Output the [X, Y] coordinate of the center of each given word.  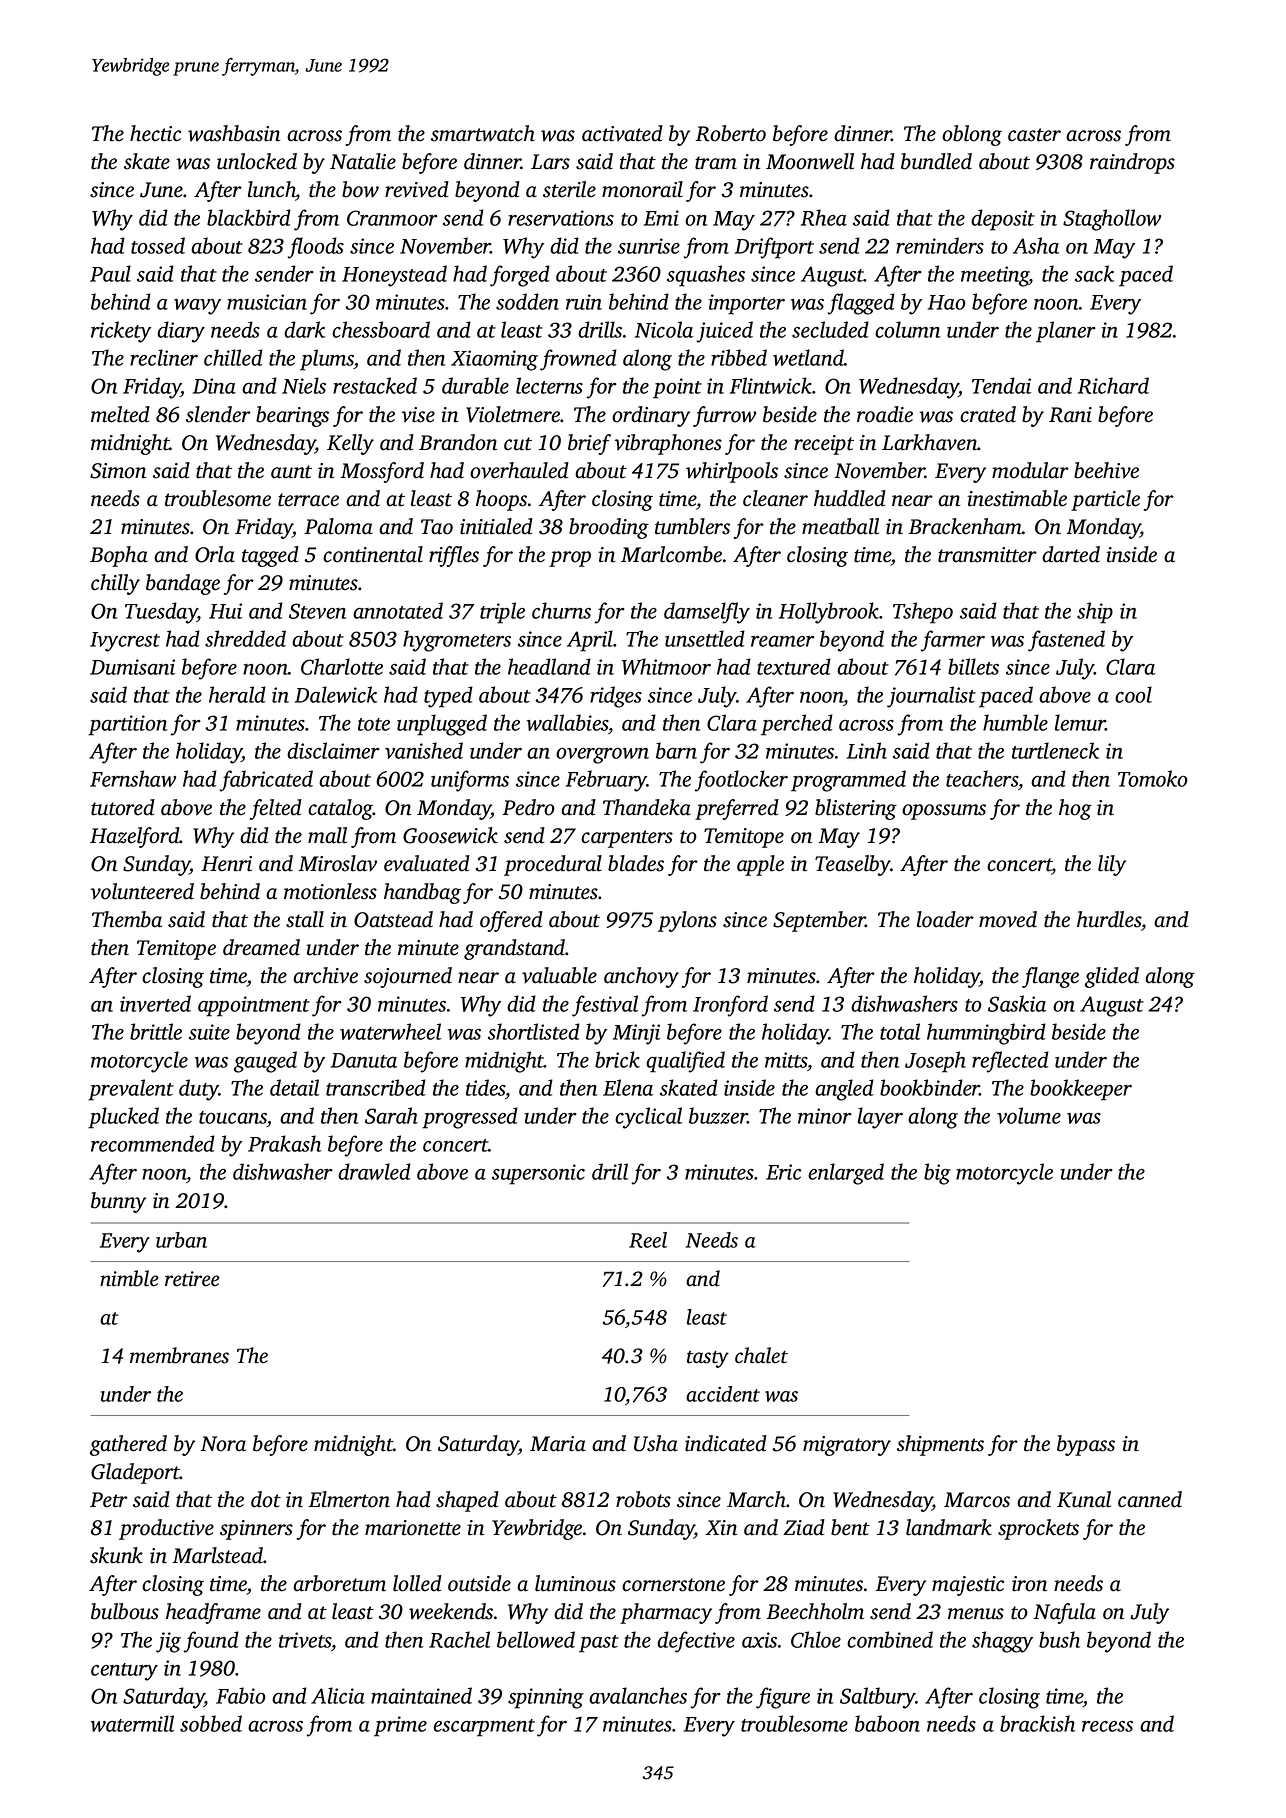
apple [760, 865]
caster [1034, 135]
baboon [887, 1723]
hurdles [1109, 919]
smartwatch [483, 133]
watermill [132, 1723]
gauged [265, 1062]
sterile [569, 189]
